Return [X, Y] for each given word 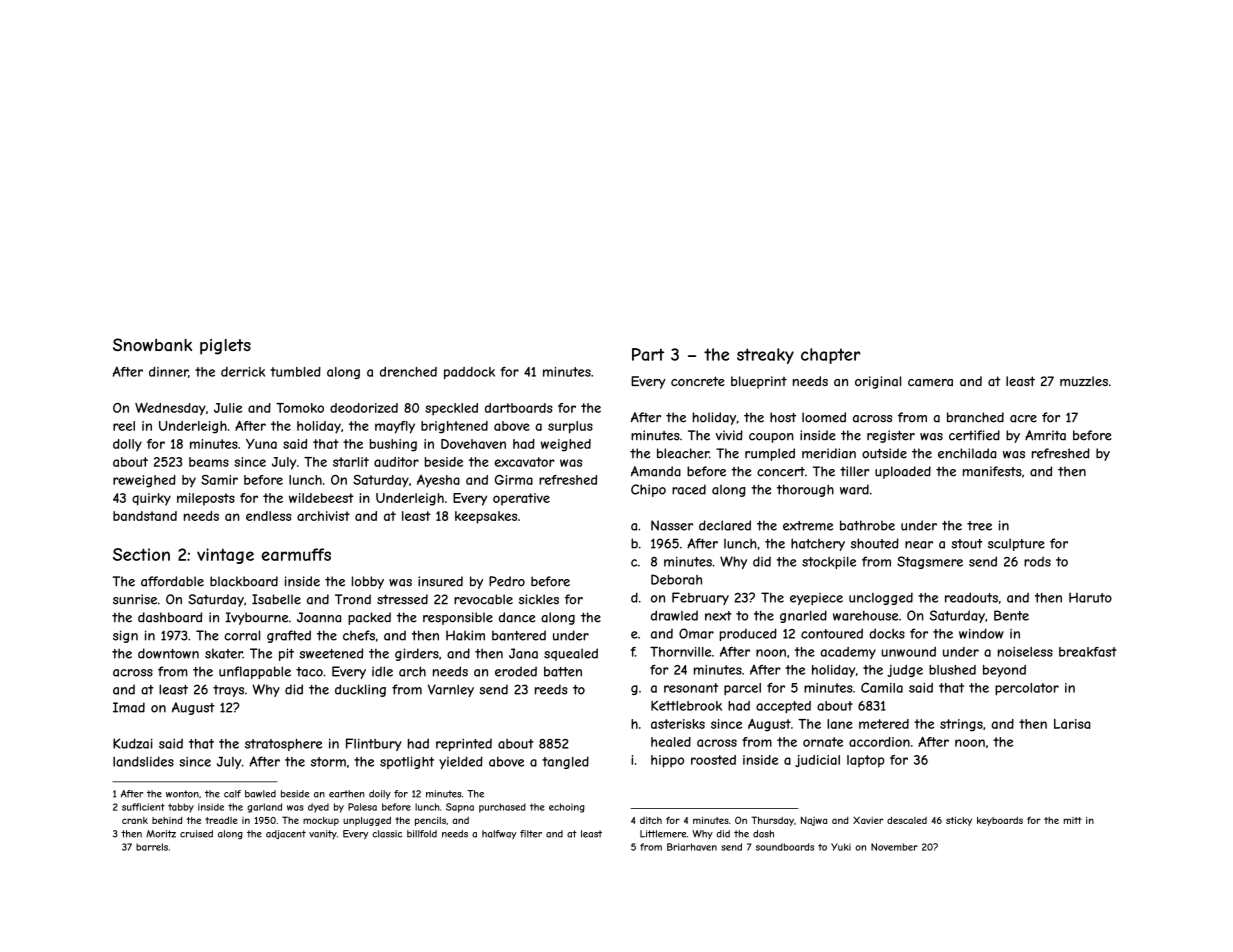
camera [930, 382]
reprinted [464, 744]
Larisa [1072, 724]
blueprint [759, 382]
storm [328, 762]
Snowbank [152, 344]
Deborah [676, 579]
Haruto [1090, 597]
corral [242, 635]
